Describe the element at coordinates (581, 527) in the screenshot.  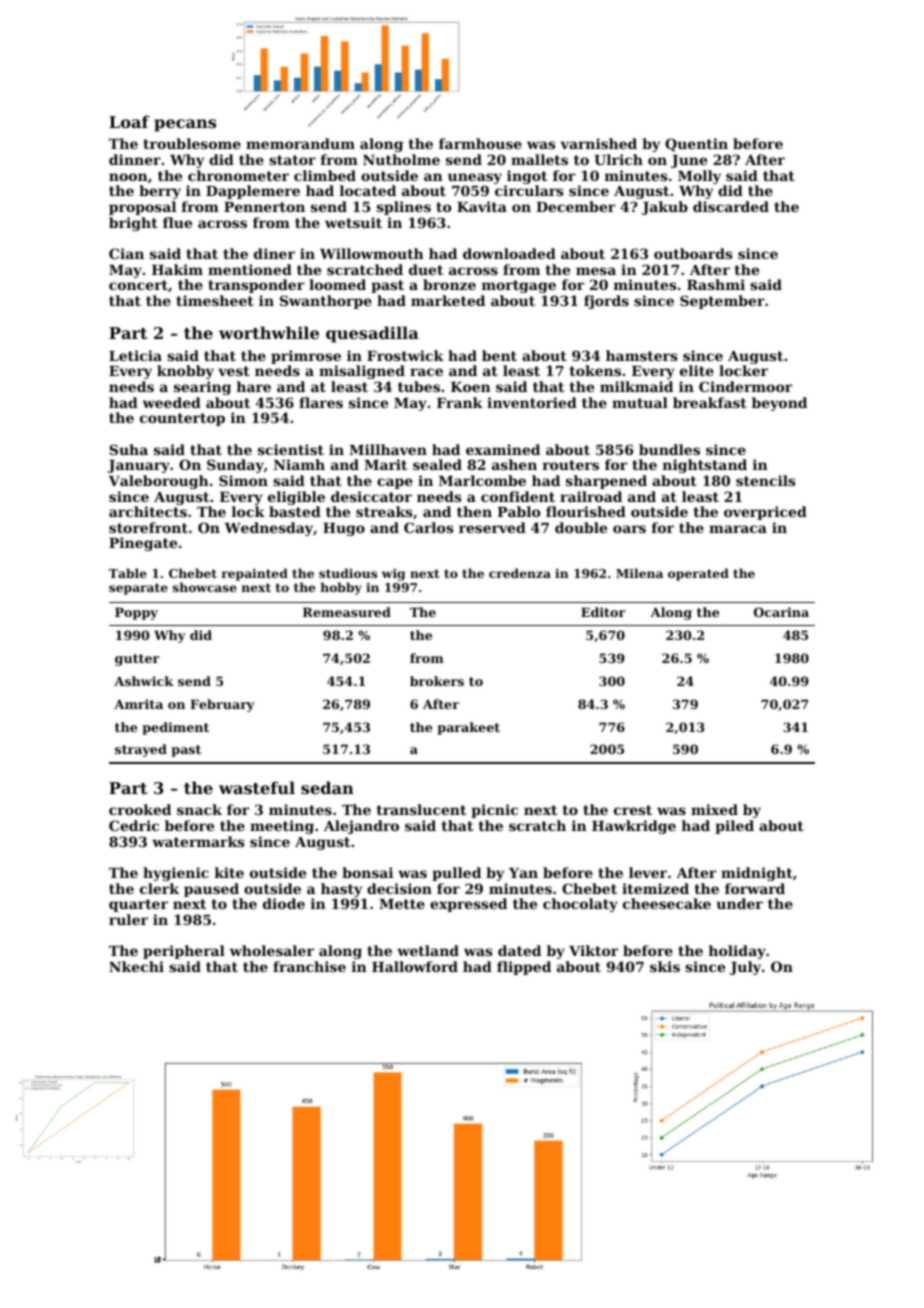
I see `double` at that location.
